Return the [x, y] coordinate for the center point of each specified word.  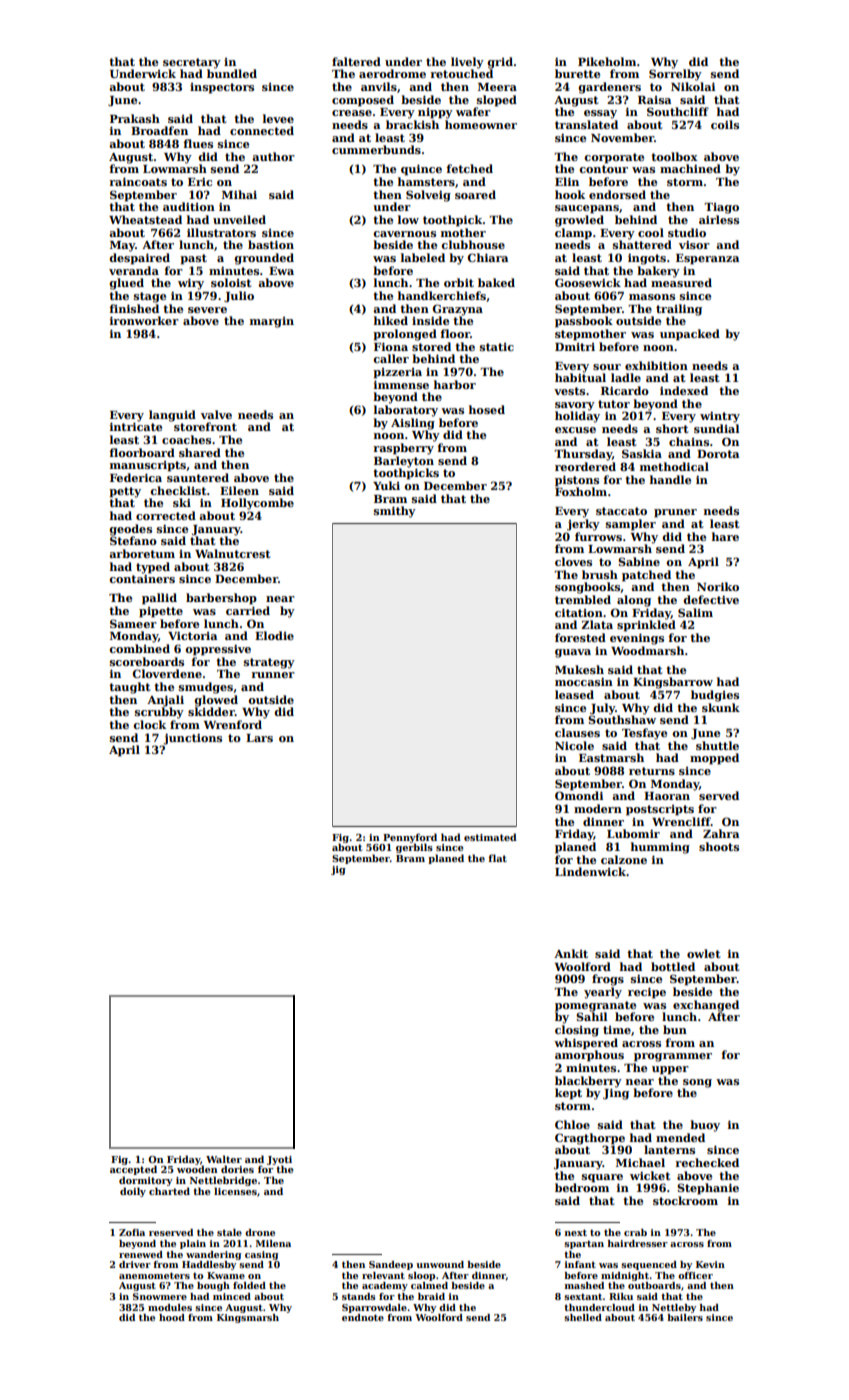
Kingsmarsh [248, 1318]
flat [497, 858]
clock [149, 724]
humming [660, 848]
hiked [391, 320]
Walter [224, 1159]
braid [431, 1296]
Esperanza [707, 259]
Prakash [135, 118]
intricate [136, 426]
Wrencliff [681, 821]
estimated [490, 837]
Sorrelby [675, 75]
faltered [356, 61]
